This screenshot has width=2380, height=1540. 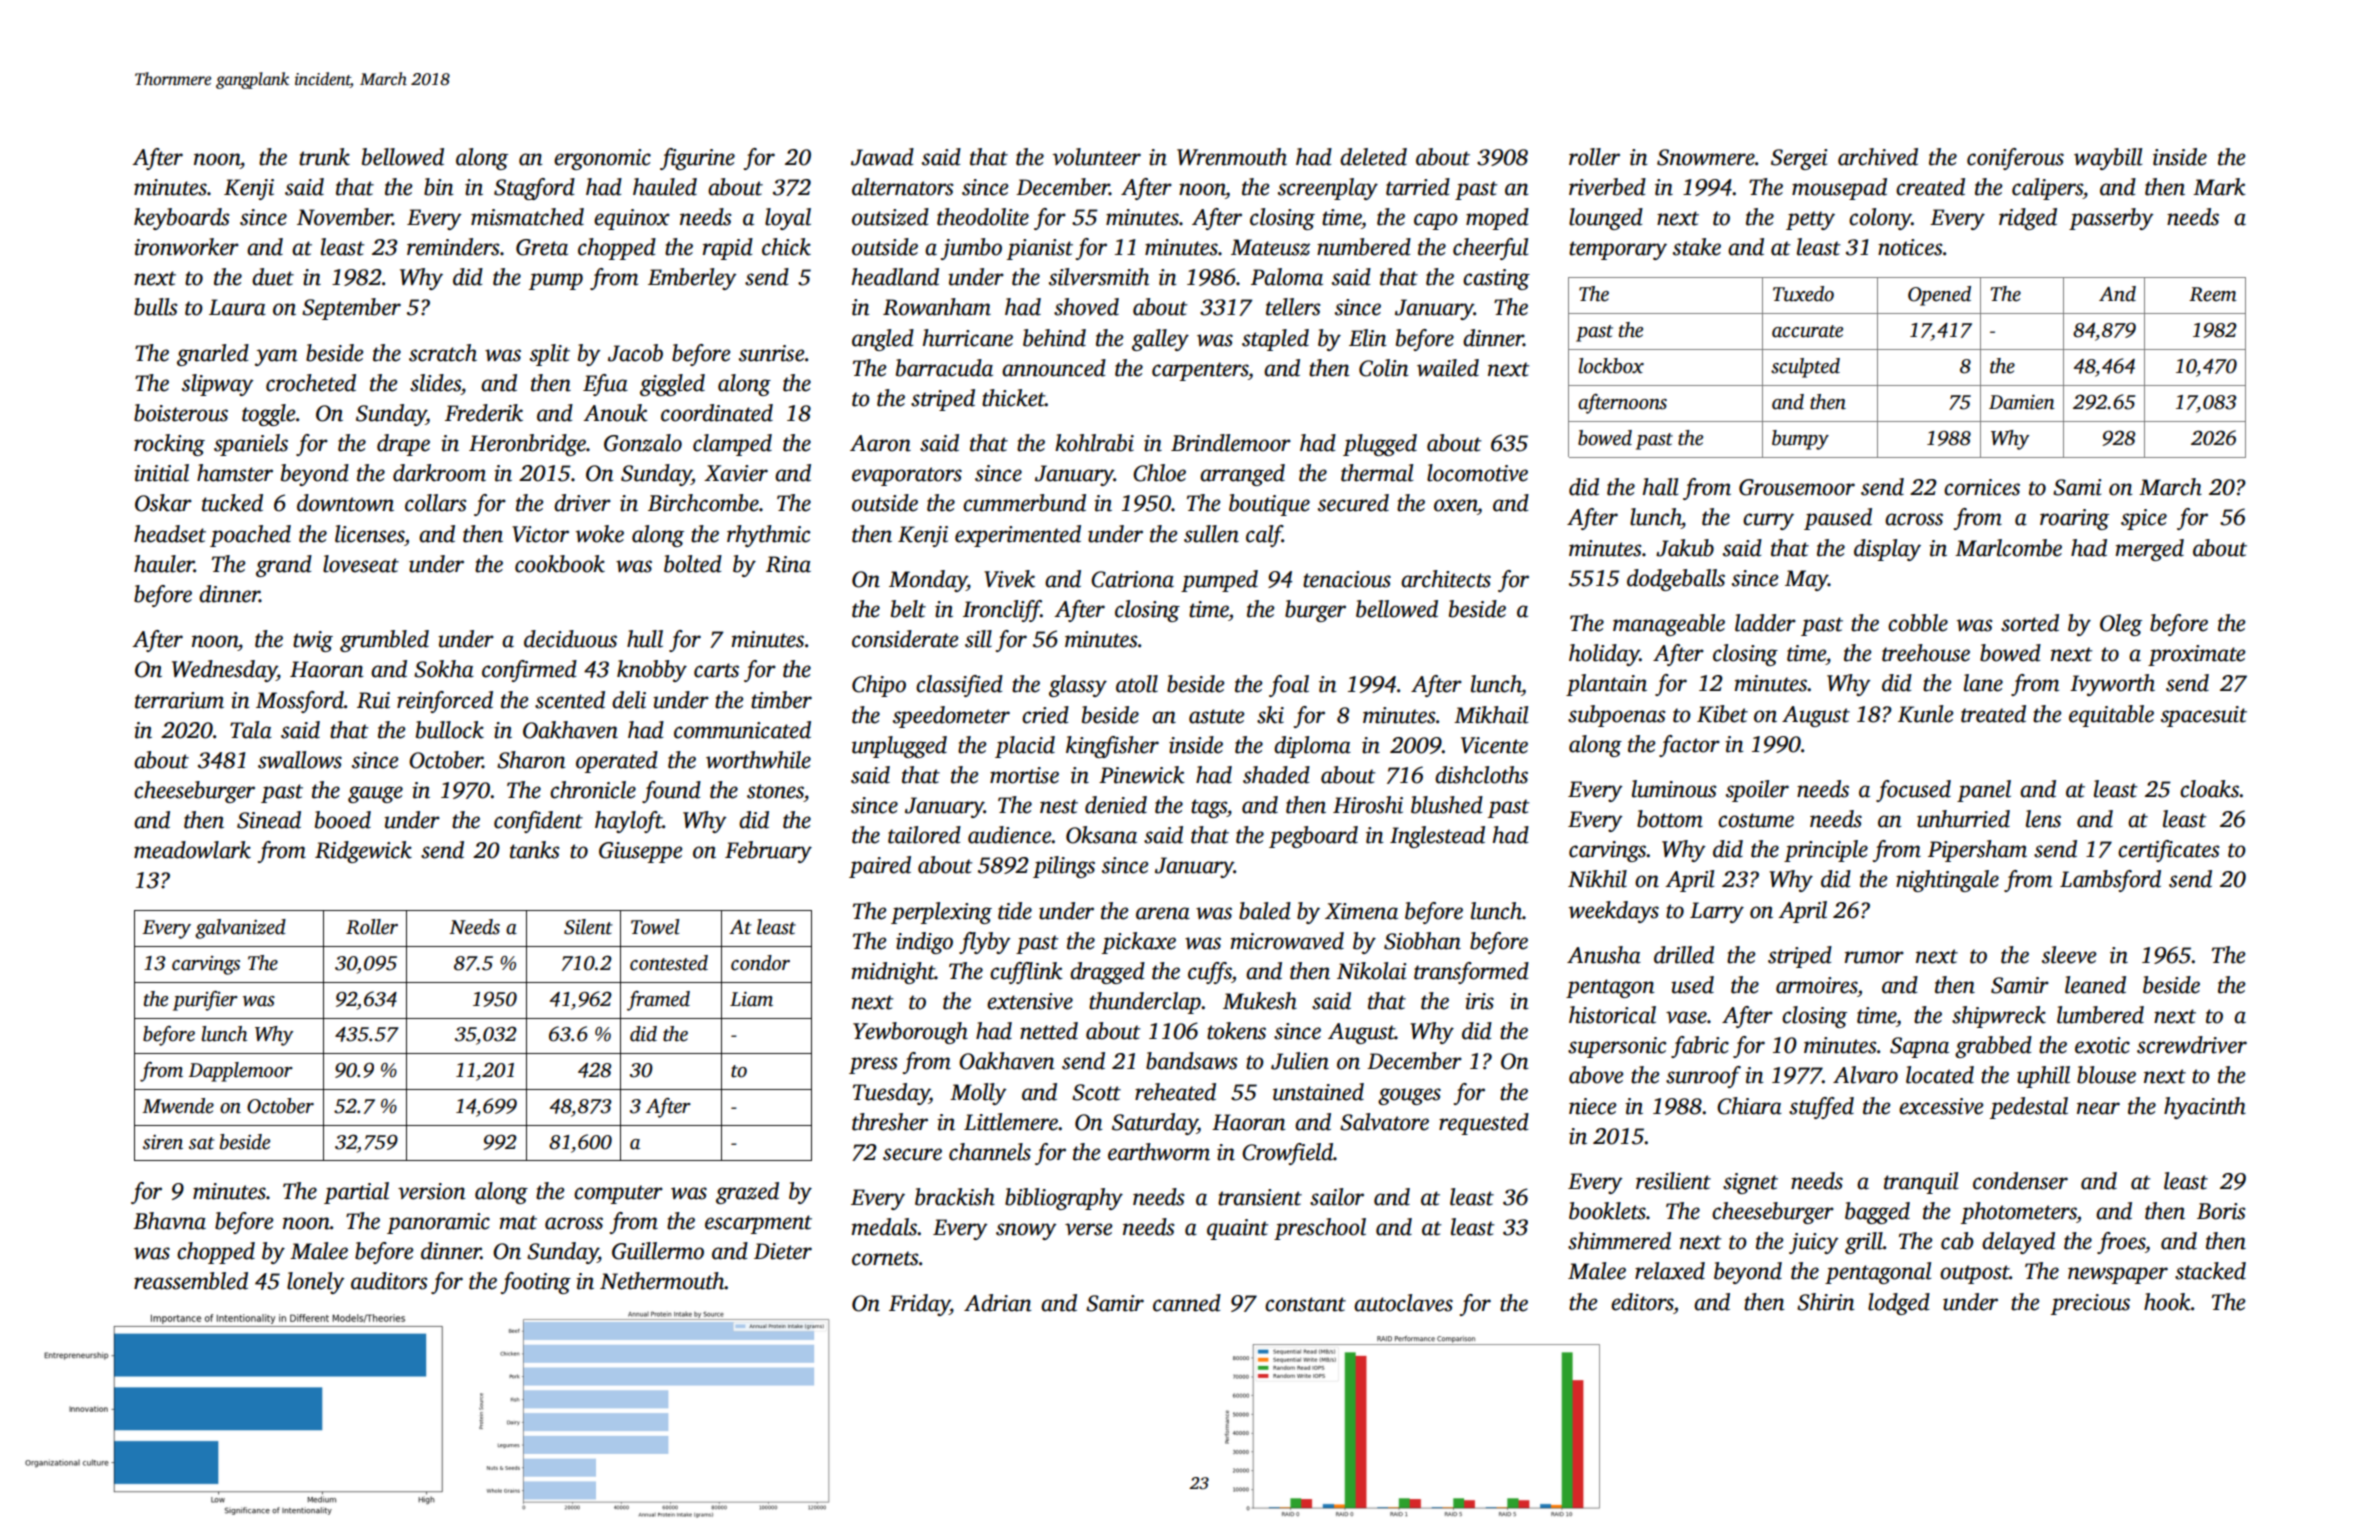 I want to click on trunk, so click(x=324, y=157).
